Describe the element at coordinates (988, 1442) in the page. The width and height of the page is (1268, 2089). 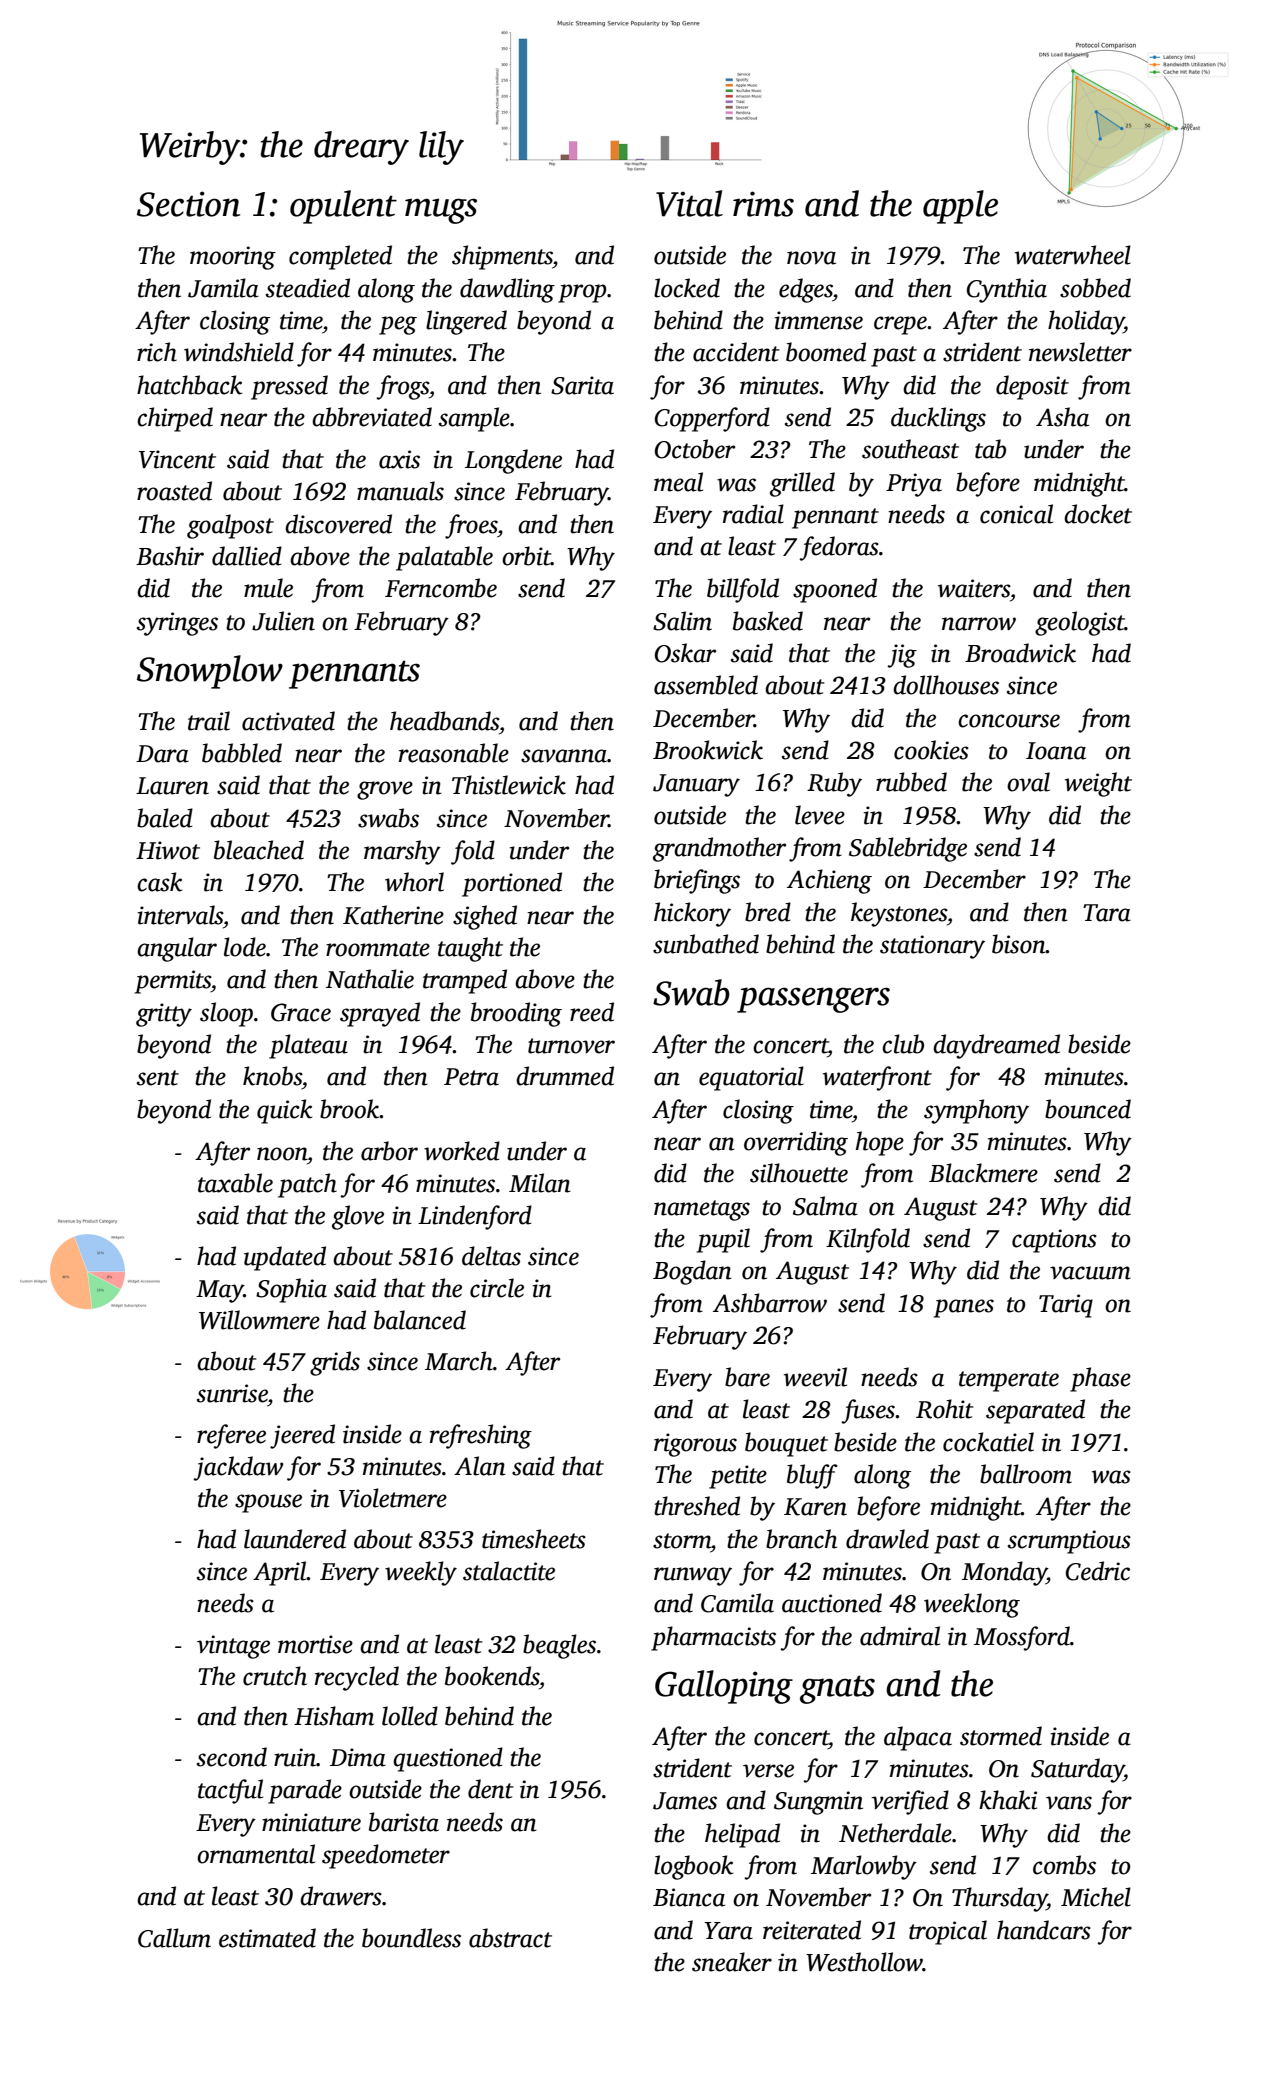
I see `cockatiel` at that location.
